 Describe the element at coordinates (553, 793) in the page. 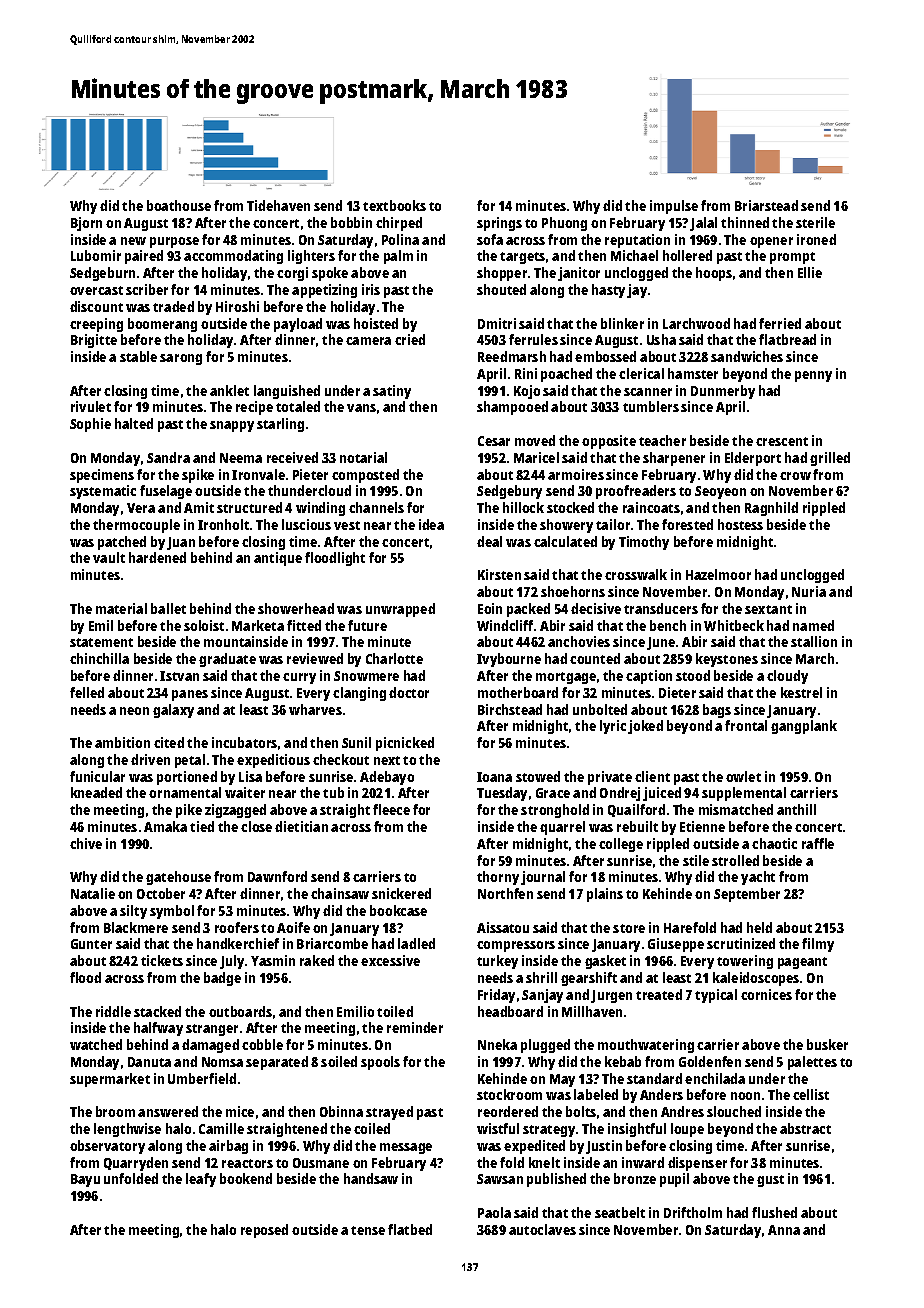

I see `Grace` at that location.
